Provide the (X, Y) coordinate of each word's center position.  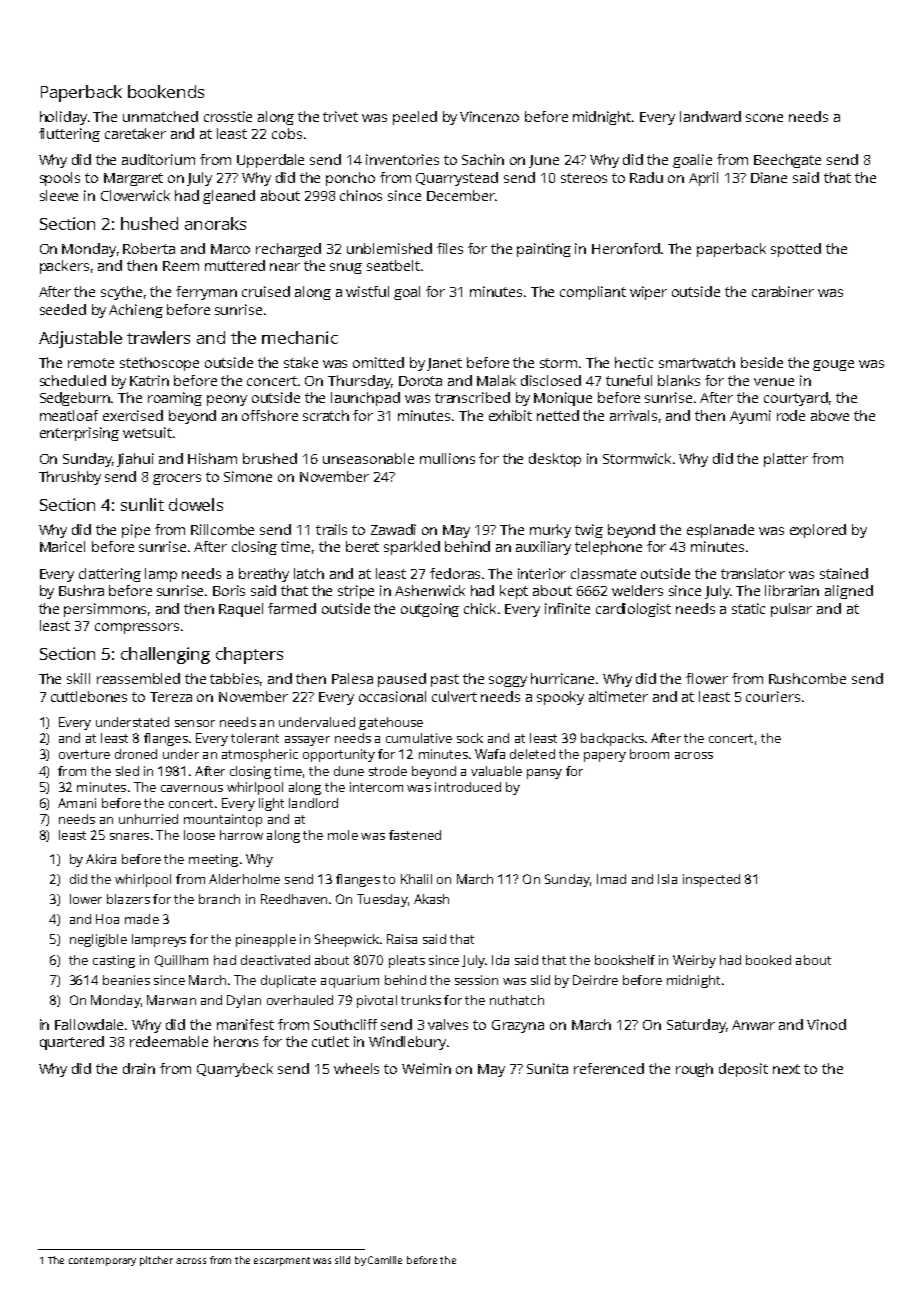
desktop (555, 460)
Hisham (212, 458)
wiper (648, 293)
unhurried (148, 819)
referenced (609, 1068)
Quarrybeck (235, 1070)
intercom (376, 787)
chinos (361, 195)
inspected (711, 880)
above (830, 415)
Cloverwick (135, 195)
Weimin (426, 1068)
